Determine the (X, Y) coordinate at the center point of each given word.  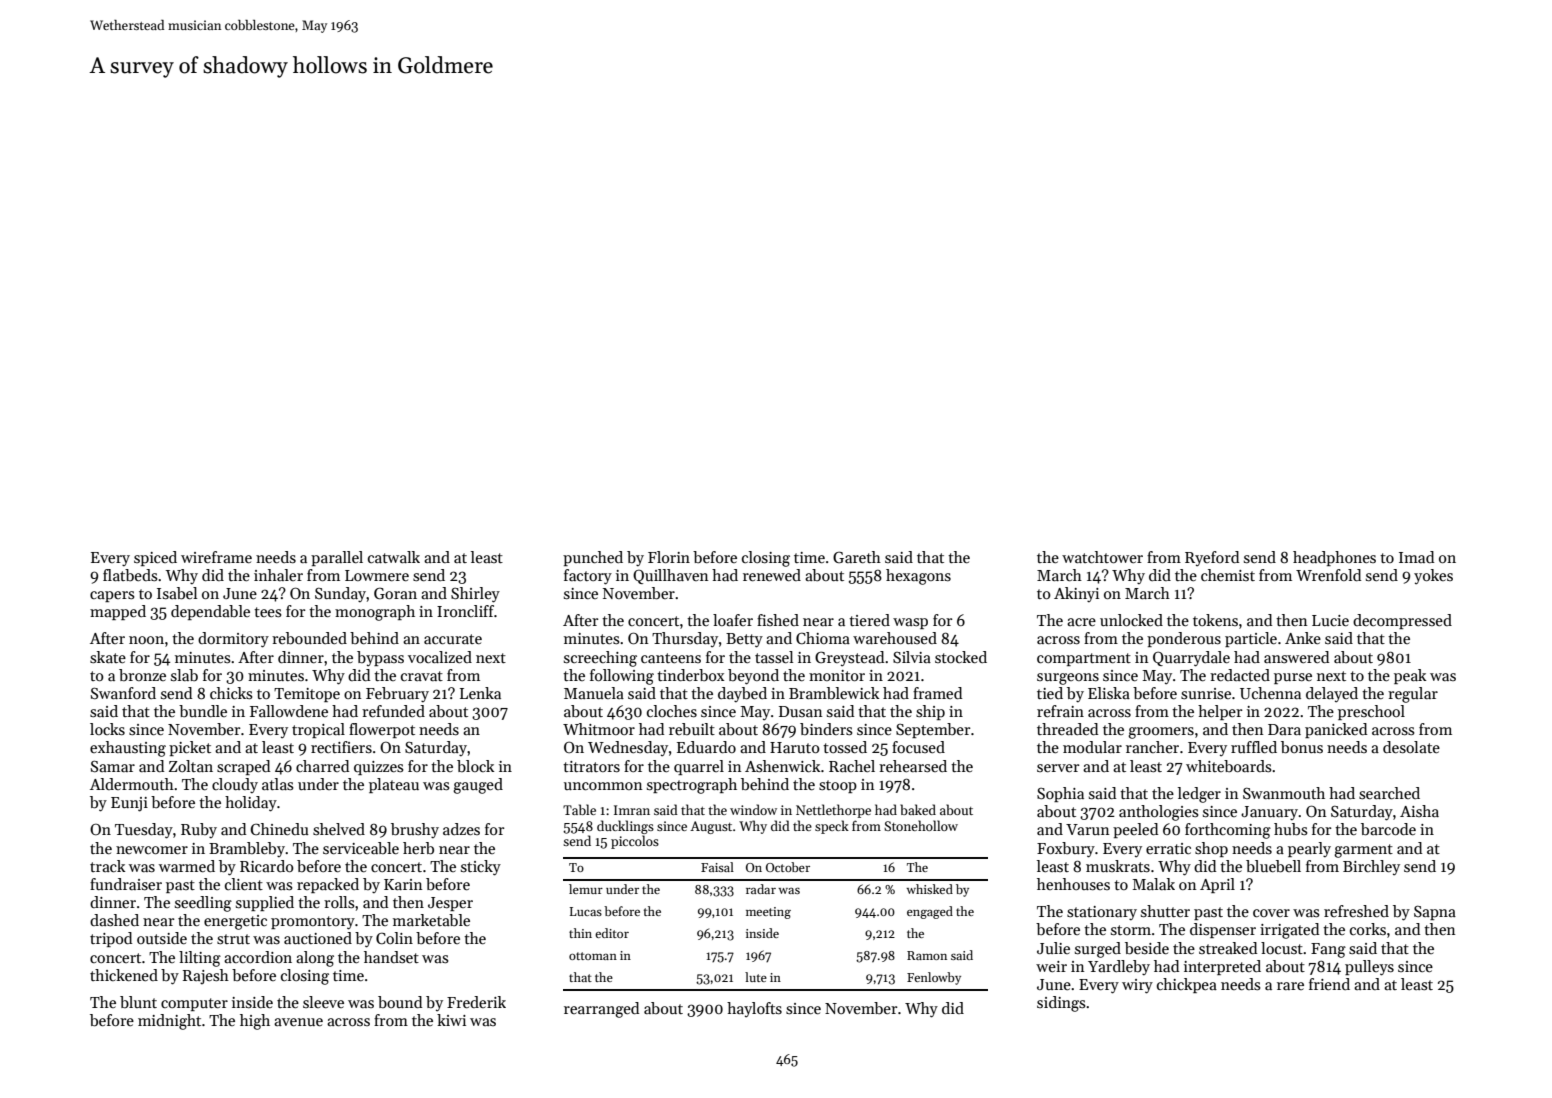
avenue (298, 1022)
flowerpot (382, 730)
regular (1413, 695)
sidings (1061, 1004)
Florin (669, 557)
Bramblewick (834, 693)
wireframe (216, 557)
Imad (1416, 557)
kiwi (451, 1020)
